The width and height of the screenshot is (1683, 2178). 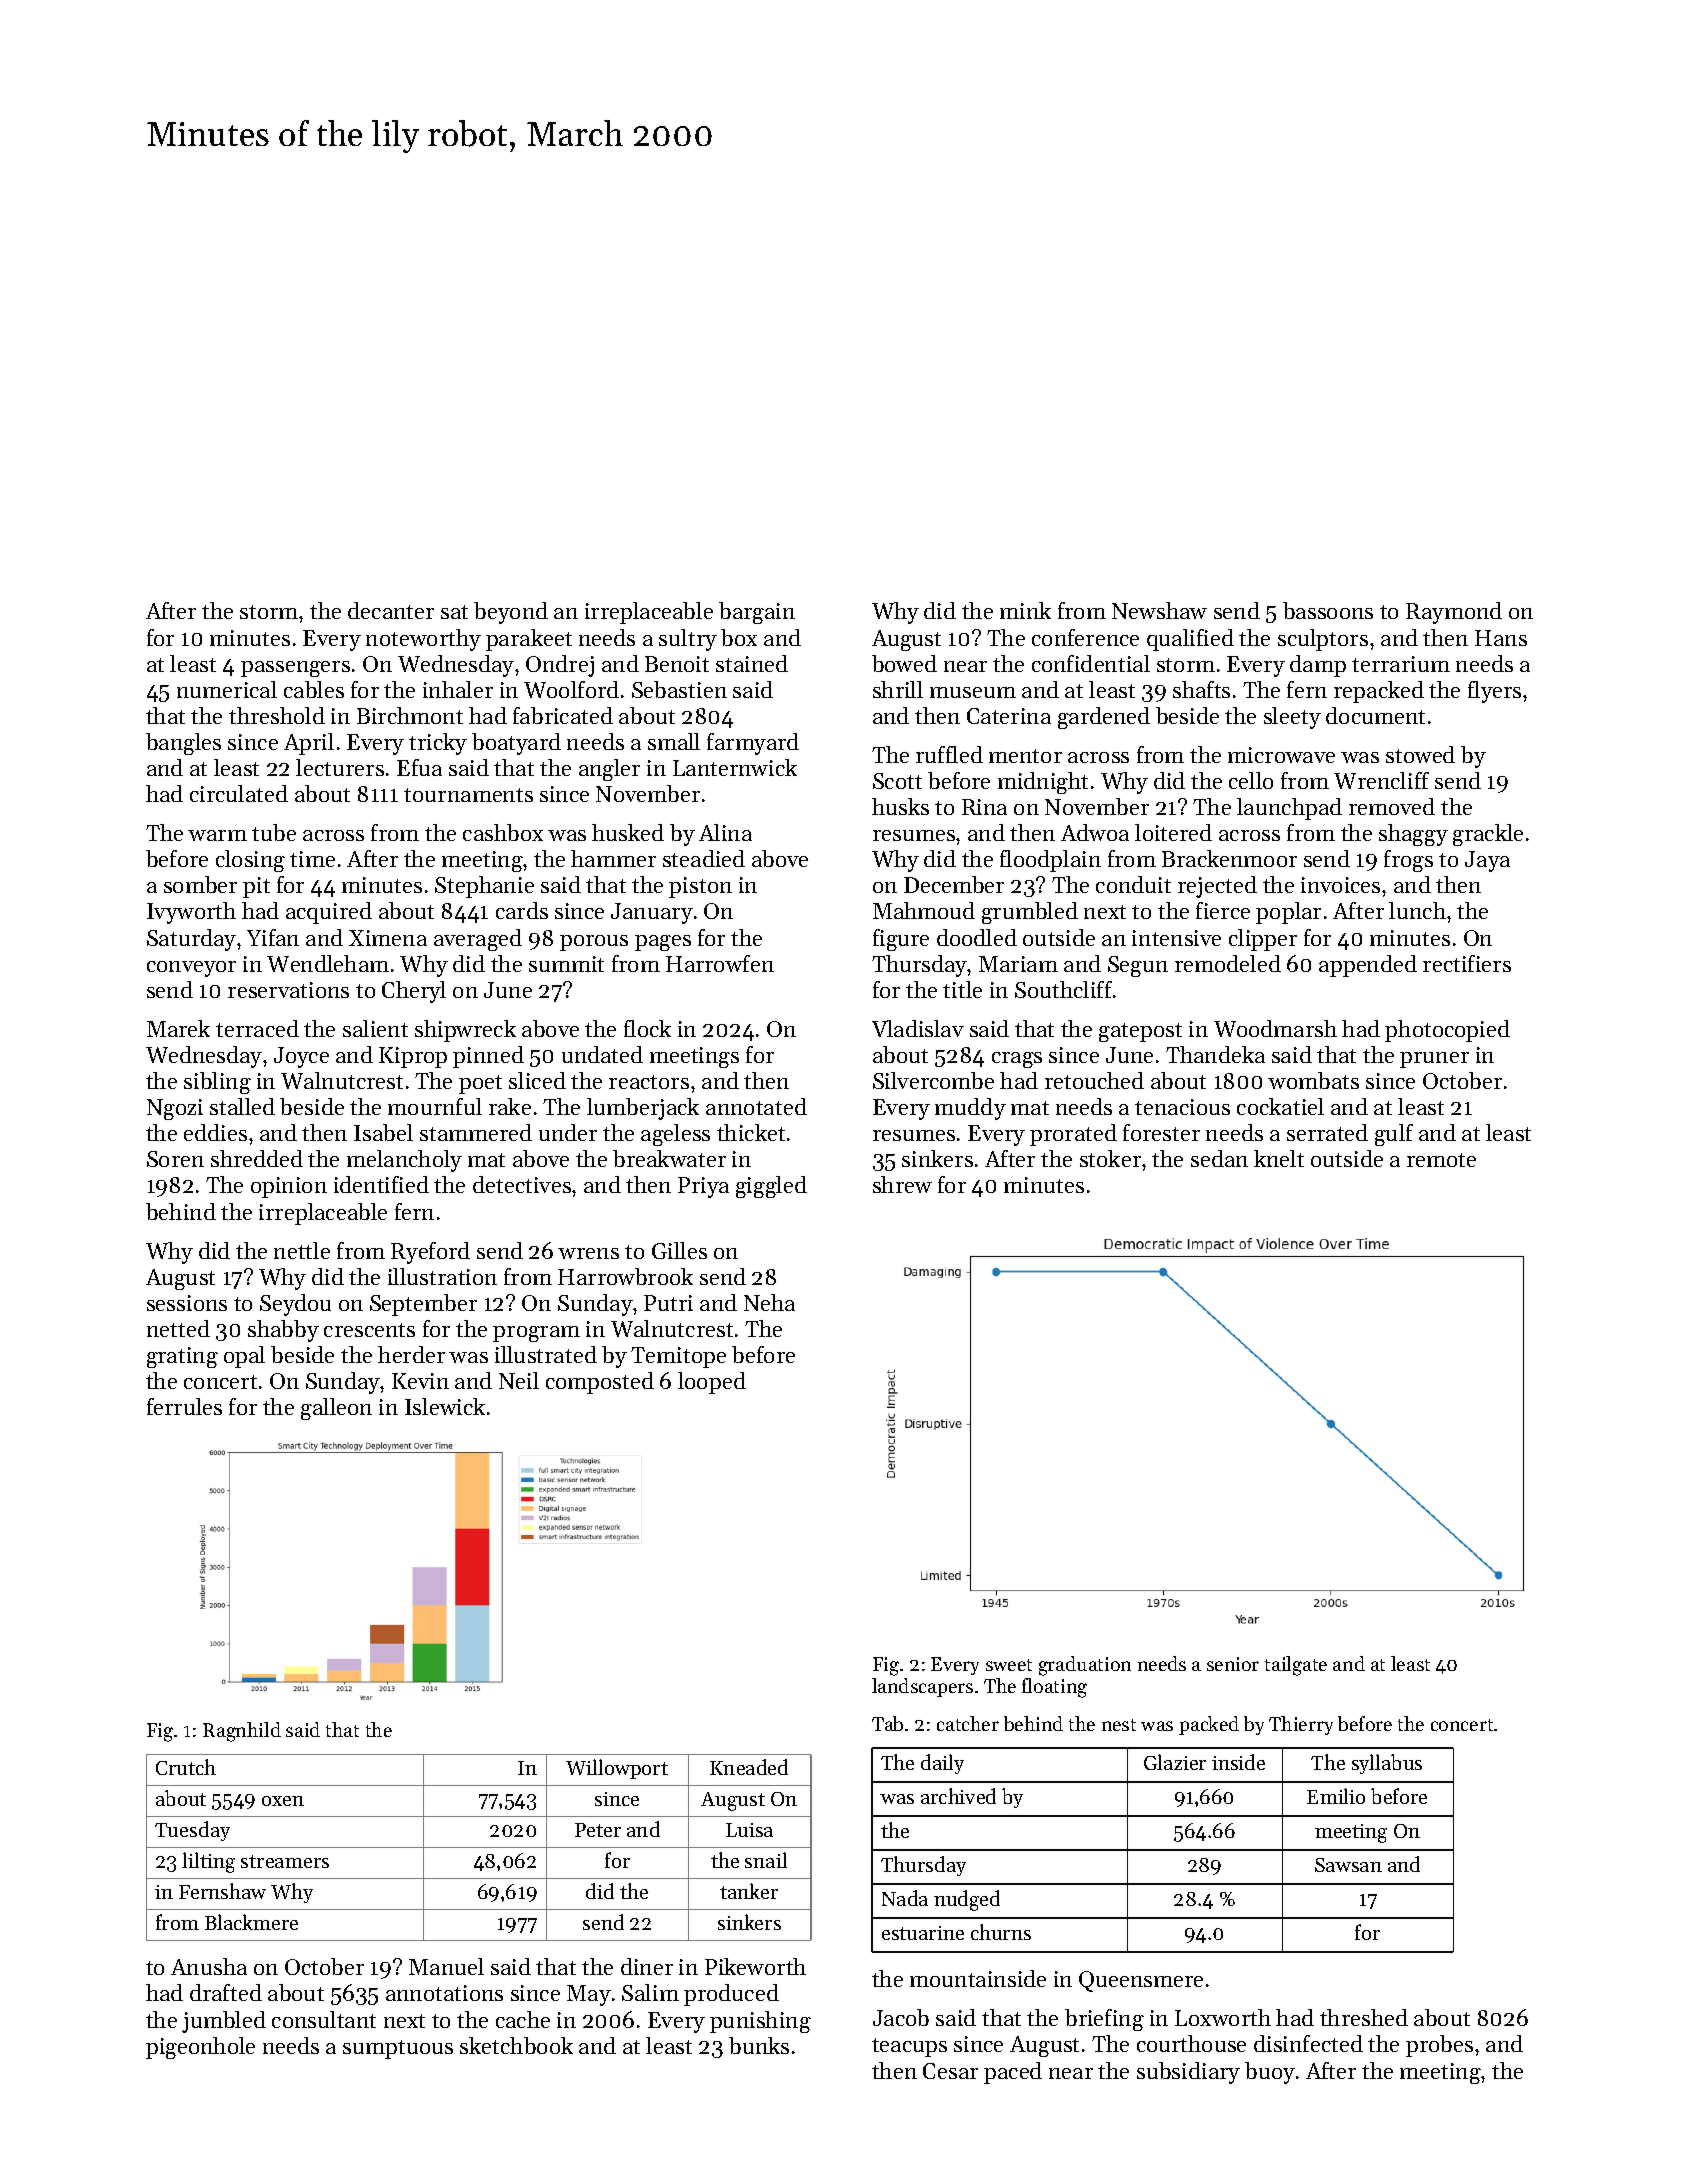 I want to click on graduation, so click(x=1085, y=1666).
